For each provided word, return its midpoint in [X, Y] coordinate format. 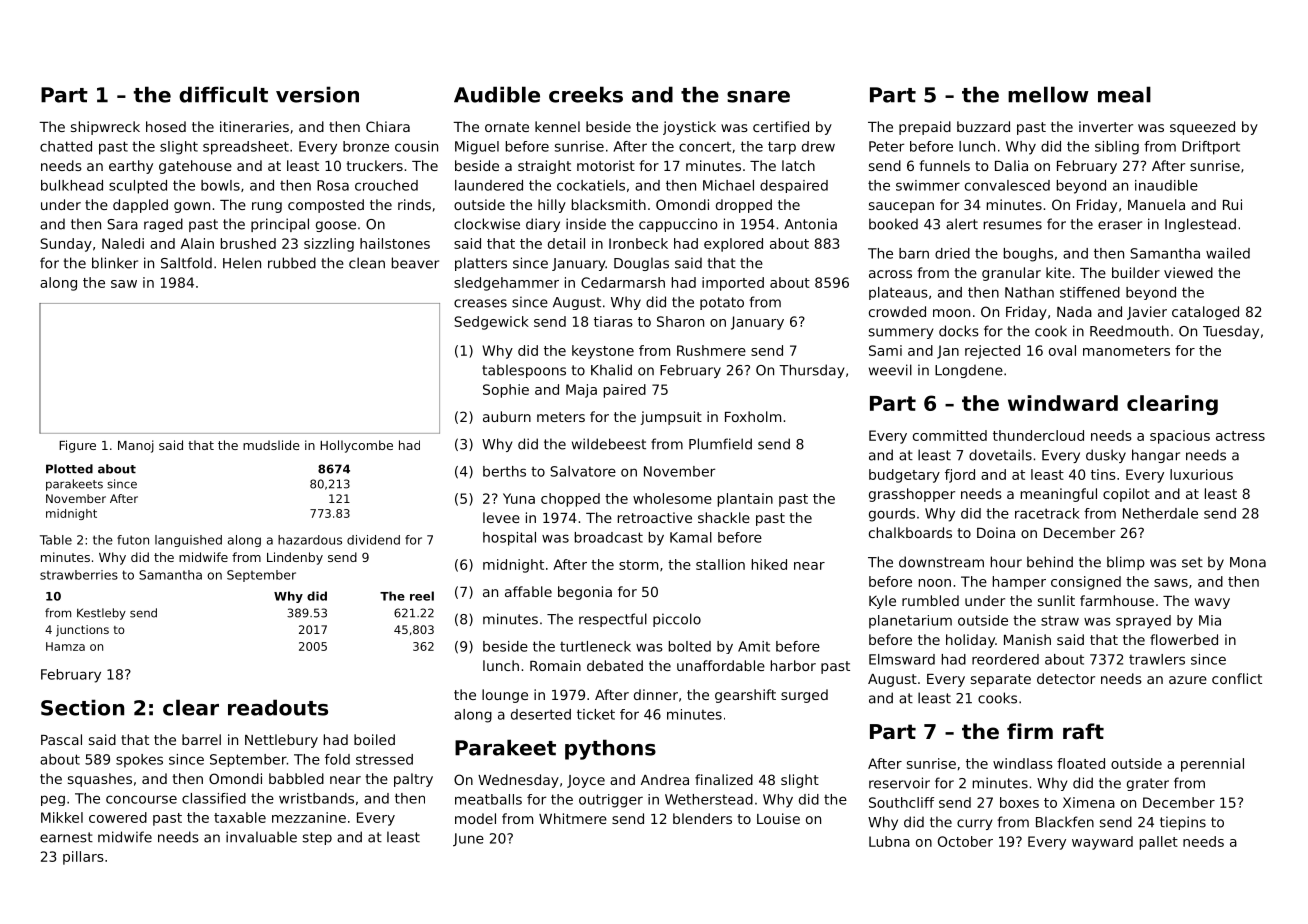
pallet [1159, 843]
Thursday [812, 371]
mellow [1048, 94]
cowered [118, 817]
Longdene [969, 371]
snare [758, 97]
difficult [223, 94]
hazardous [310, 540]
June [468, 840]
